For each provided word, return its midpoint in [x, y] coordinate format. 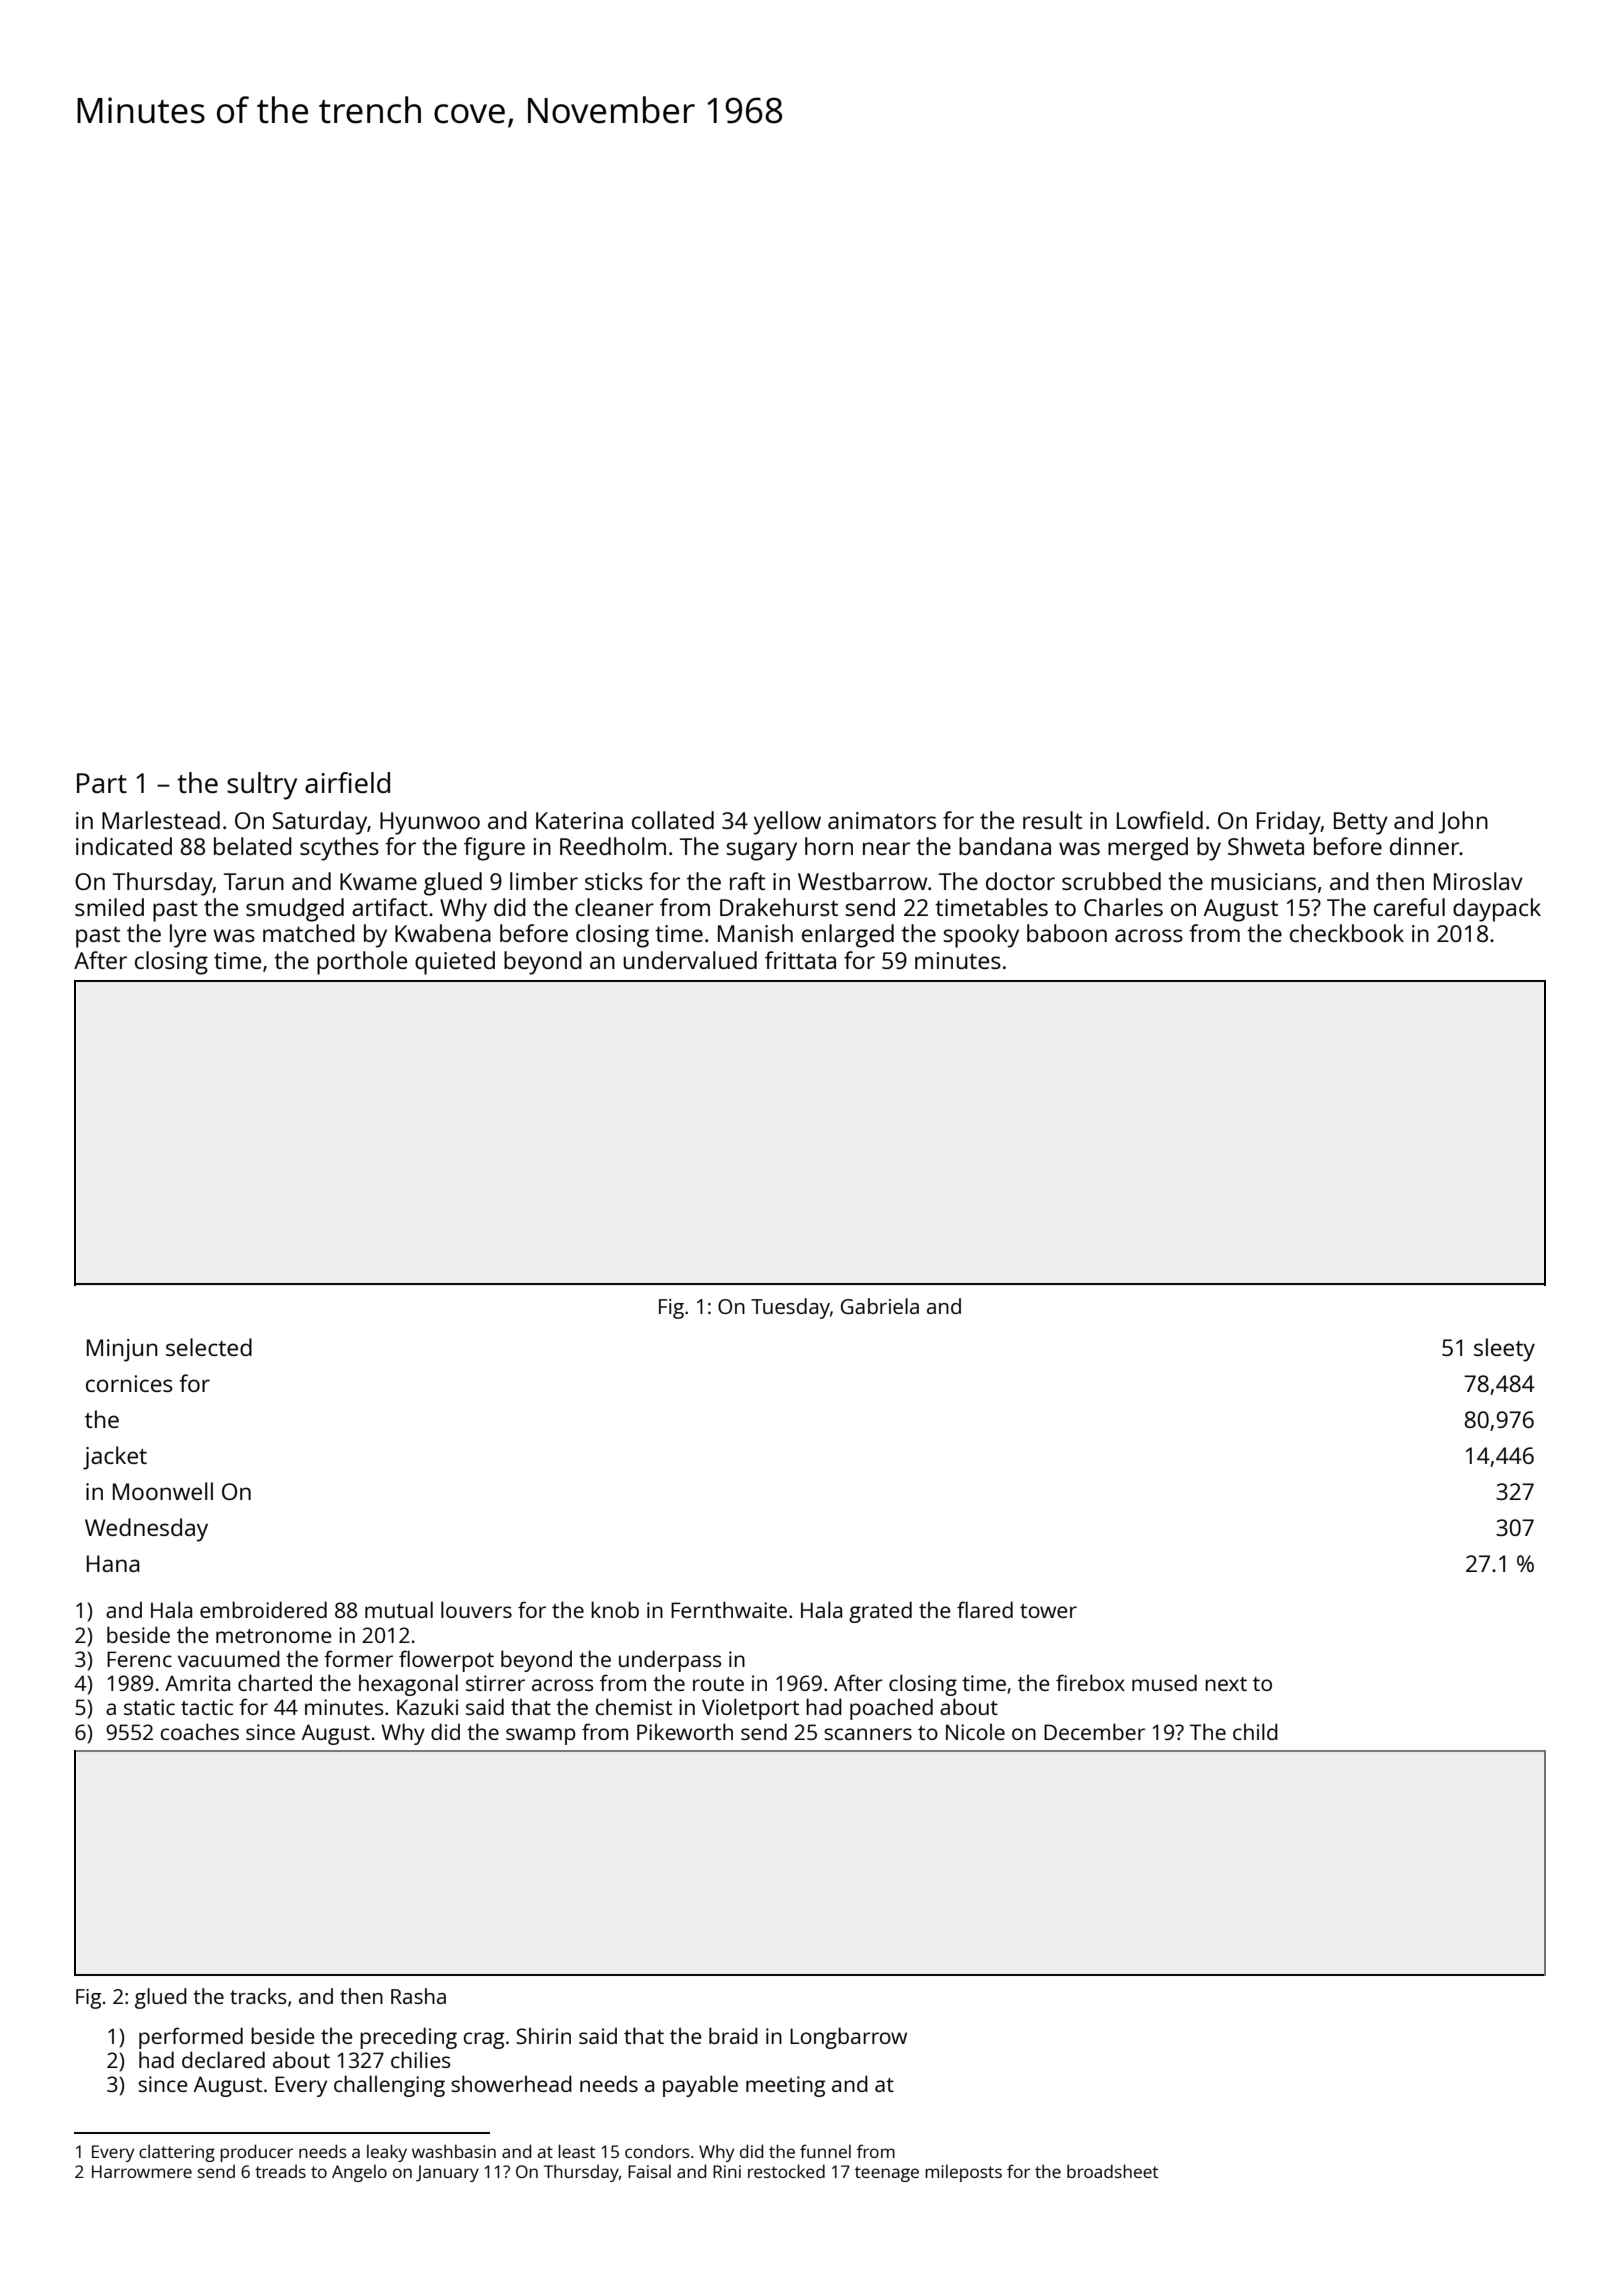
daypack [1497, 910]
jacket [115, 1458]
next [1226, 1684]
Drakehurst [779, 907]
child [1255, 1731]
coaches [200, 1731]
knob [615, 1609]
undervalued [690, 960]
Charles [1123, 907]
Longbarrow [848, 2038]
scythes [339, 849]
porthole [362, 963]
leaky [387, 2153]
